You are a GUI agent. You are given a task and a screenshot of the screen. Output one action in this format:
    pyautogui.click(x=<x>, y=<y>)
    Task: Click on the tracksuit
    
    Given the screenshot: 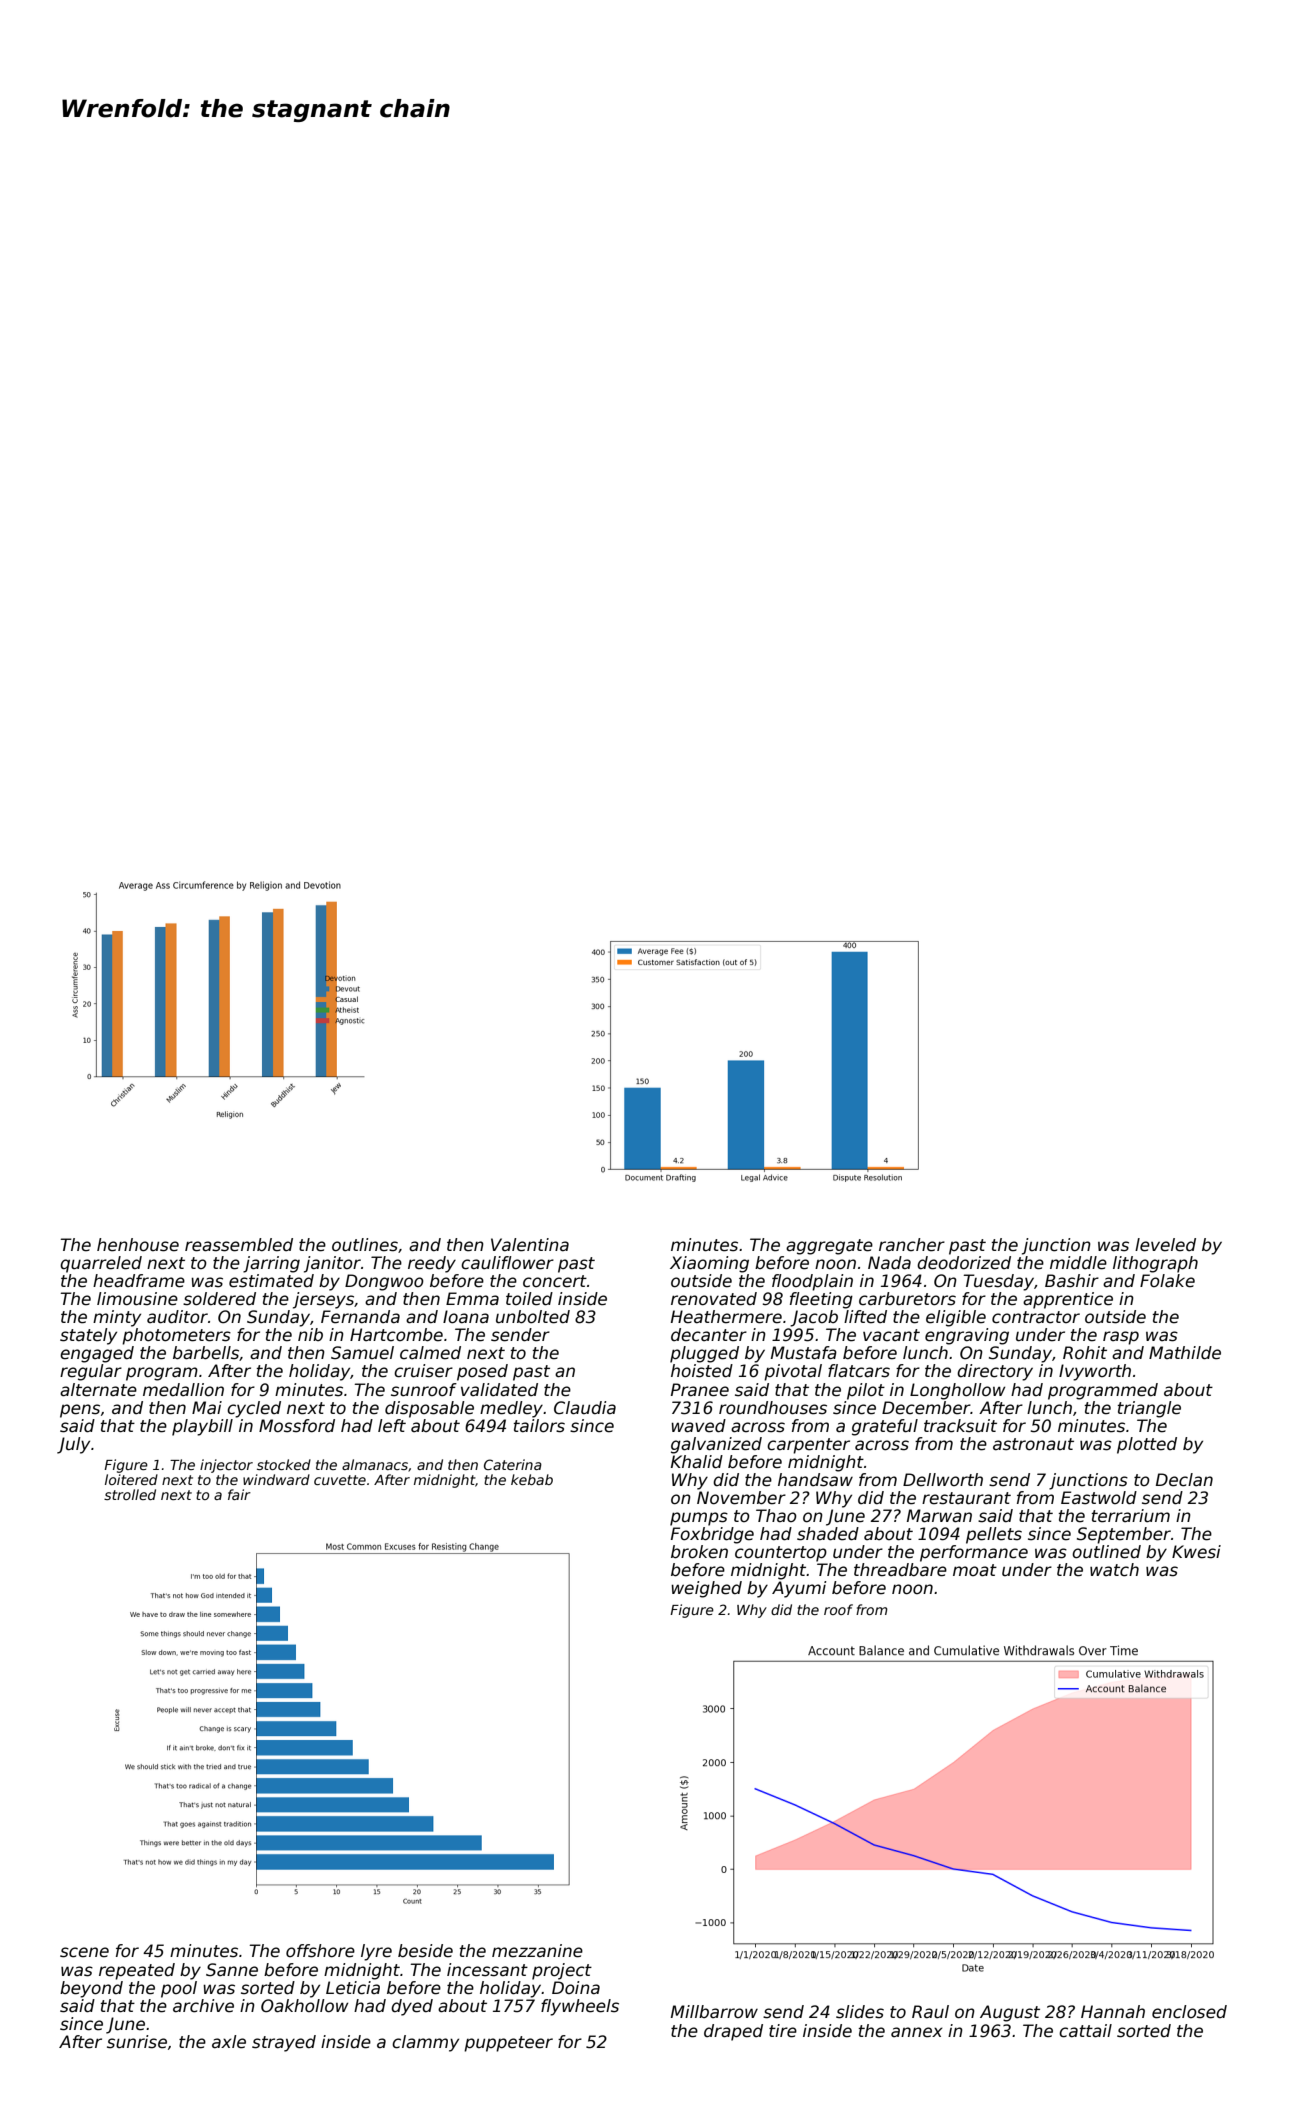 What is the action you would take?
    pyautogui.click(x=960, y=1426)
